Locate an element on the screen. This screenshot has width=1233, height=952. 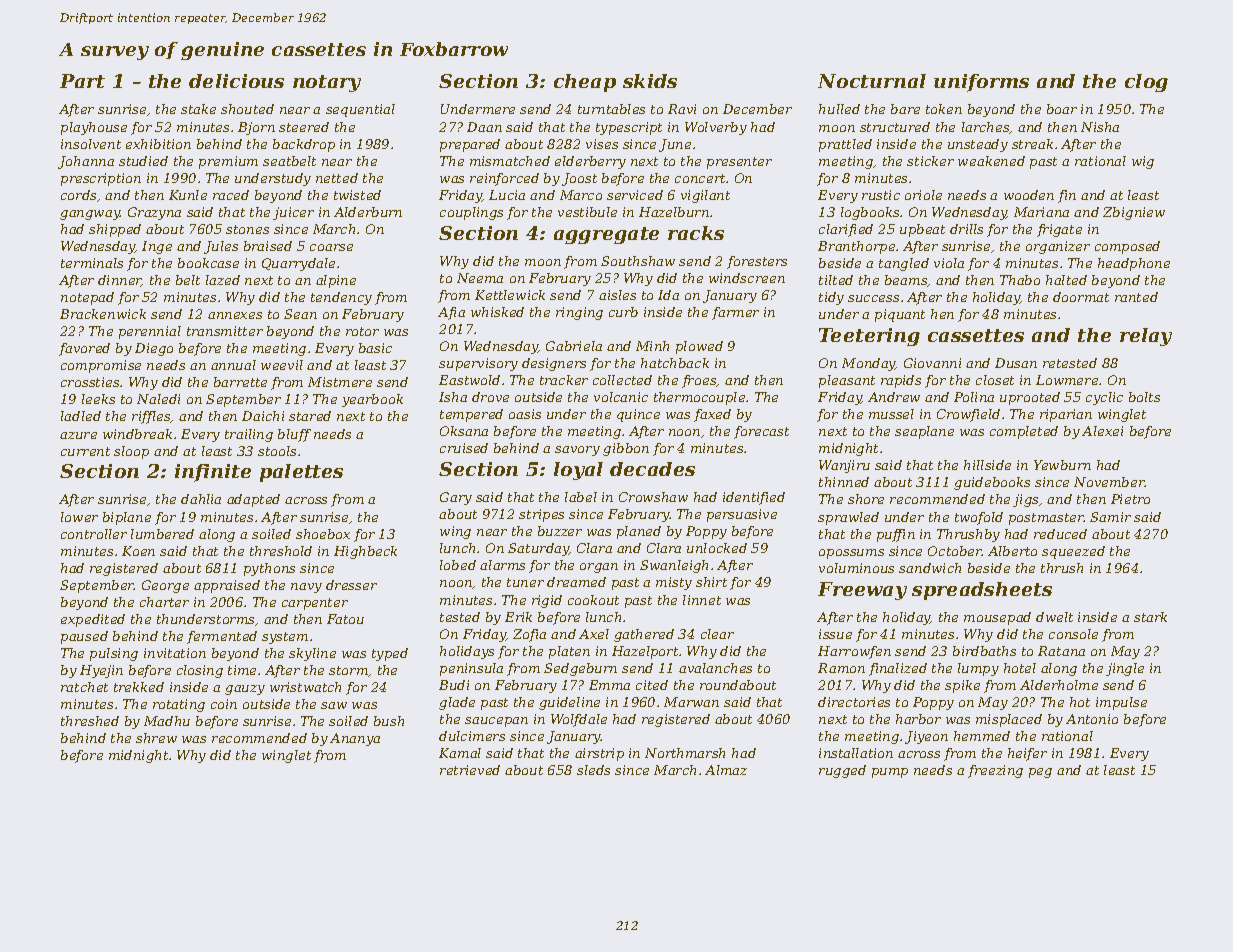
reduced is located at coordinates (1060, 534).
